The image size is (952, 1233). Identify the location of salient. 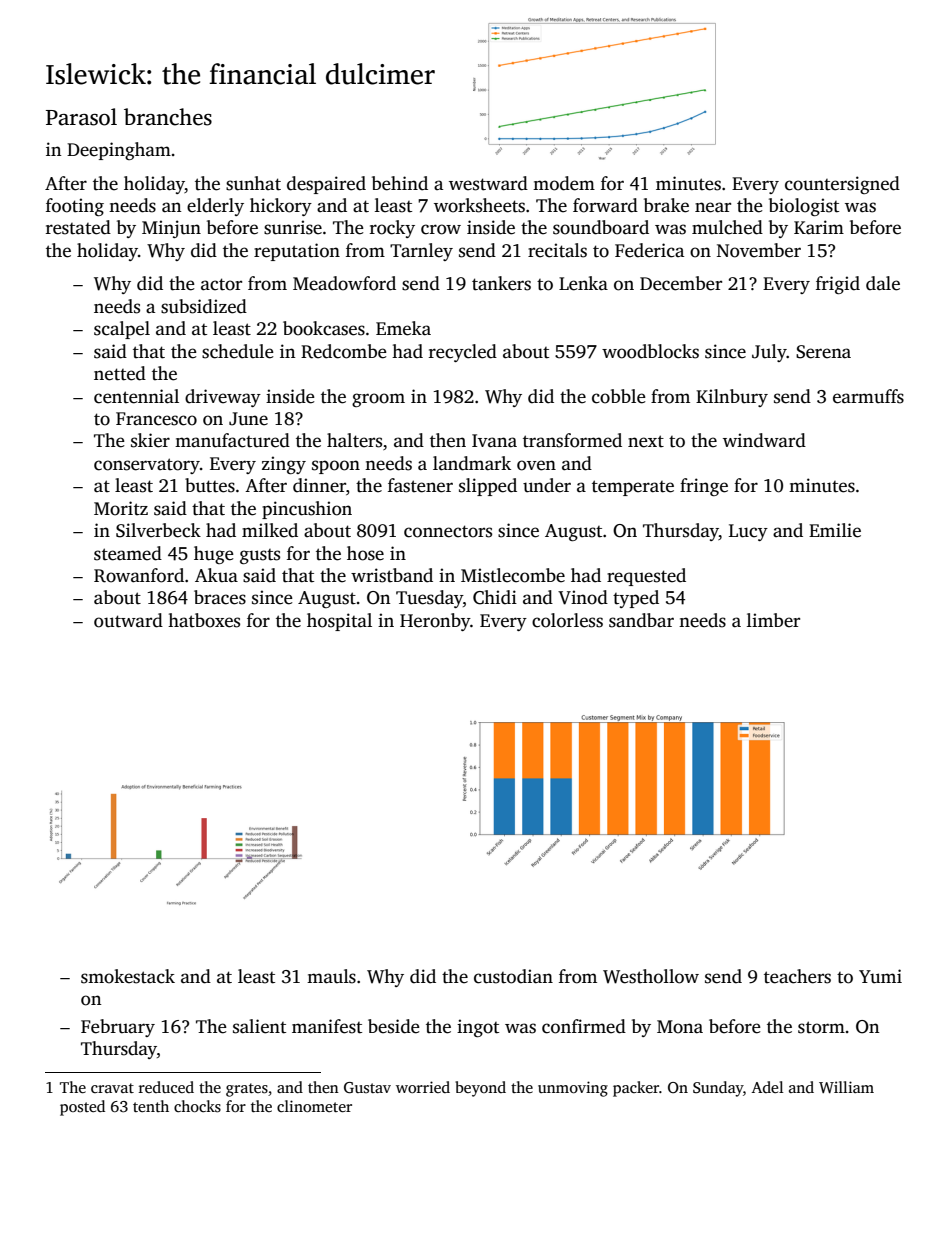
(259, 1026).
